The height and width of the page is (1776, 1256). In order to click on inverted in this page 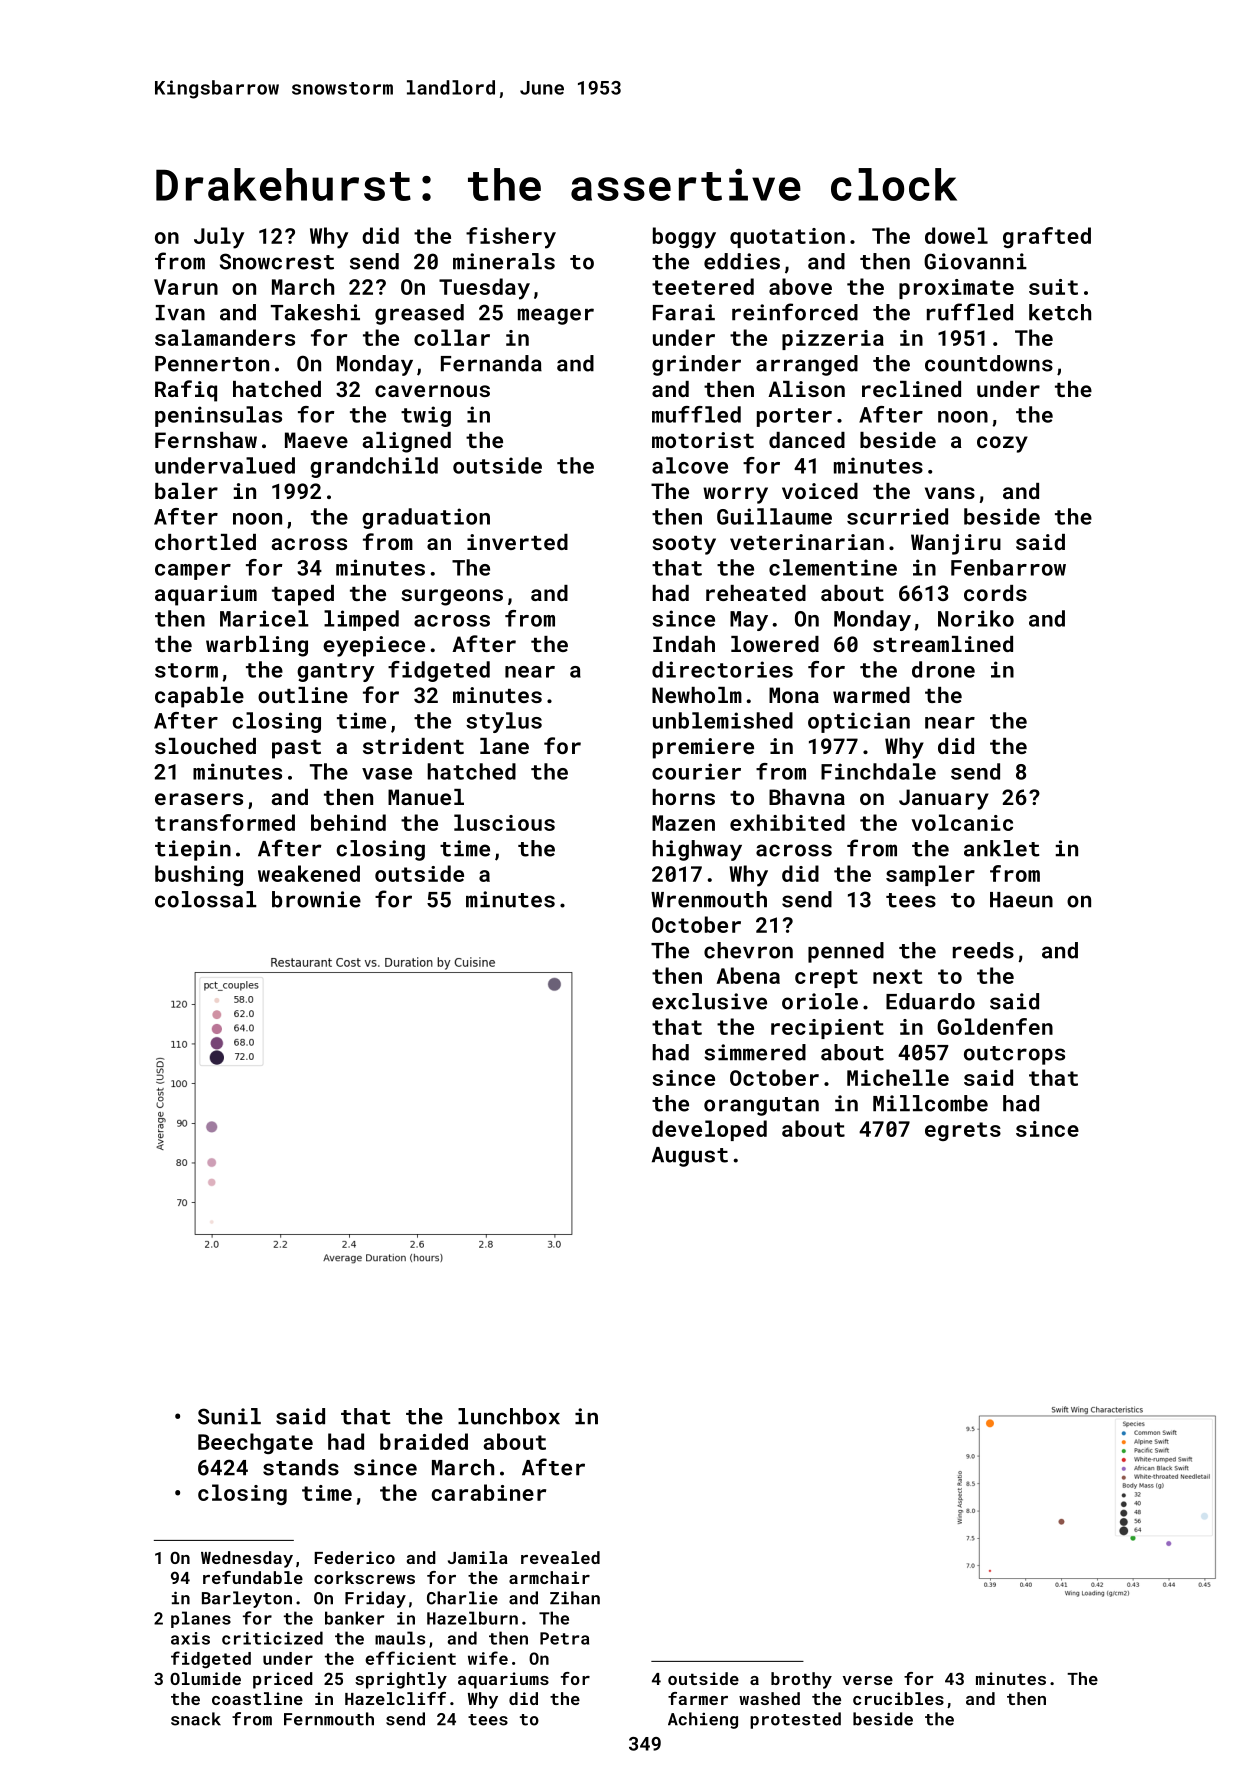, I will do `click(517, 542)`.
